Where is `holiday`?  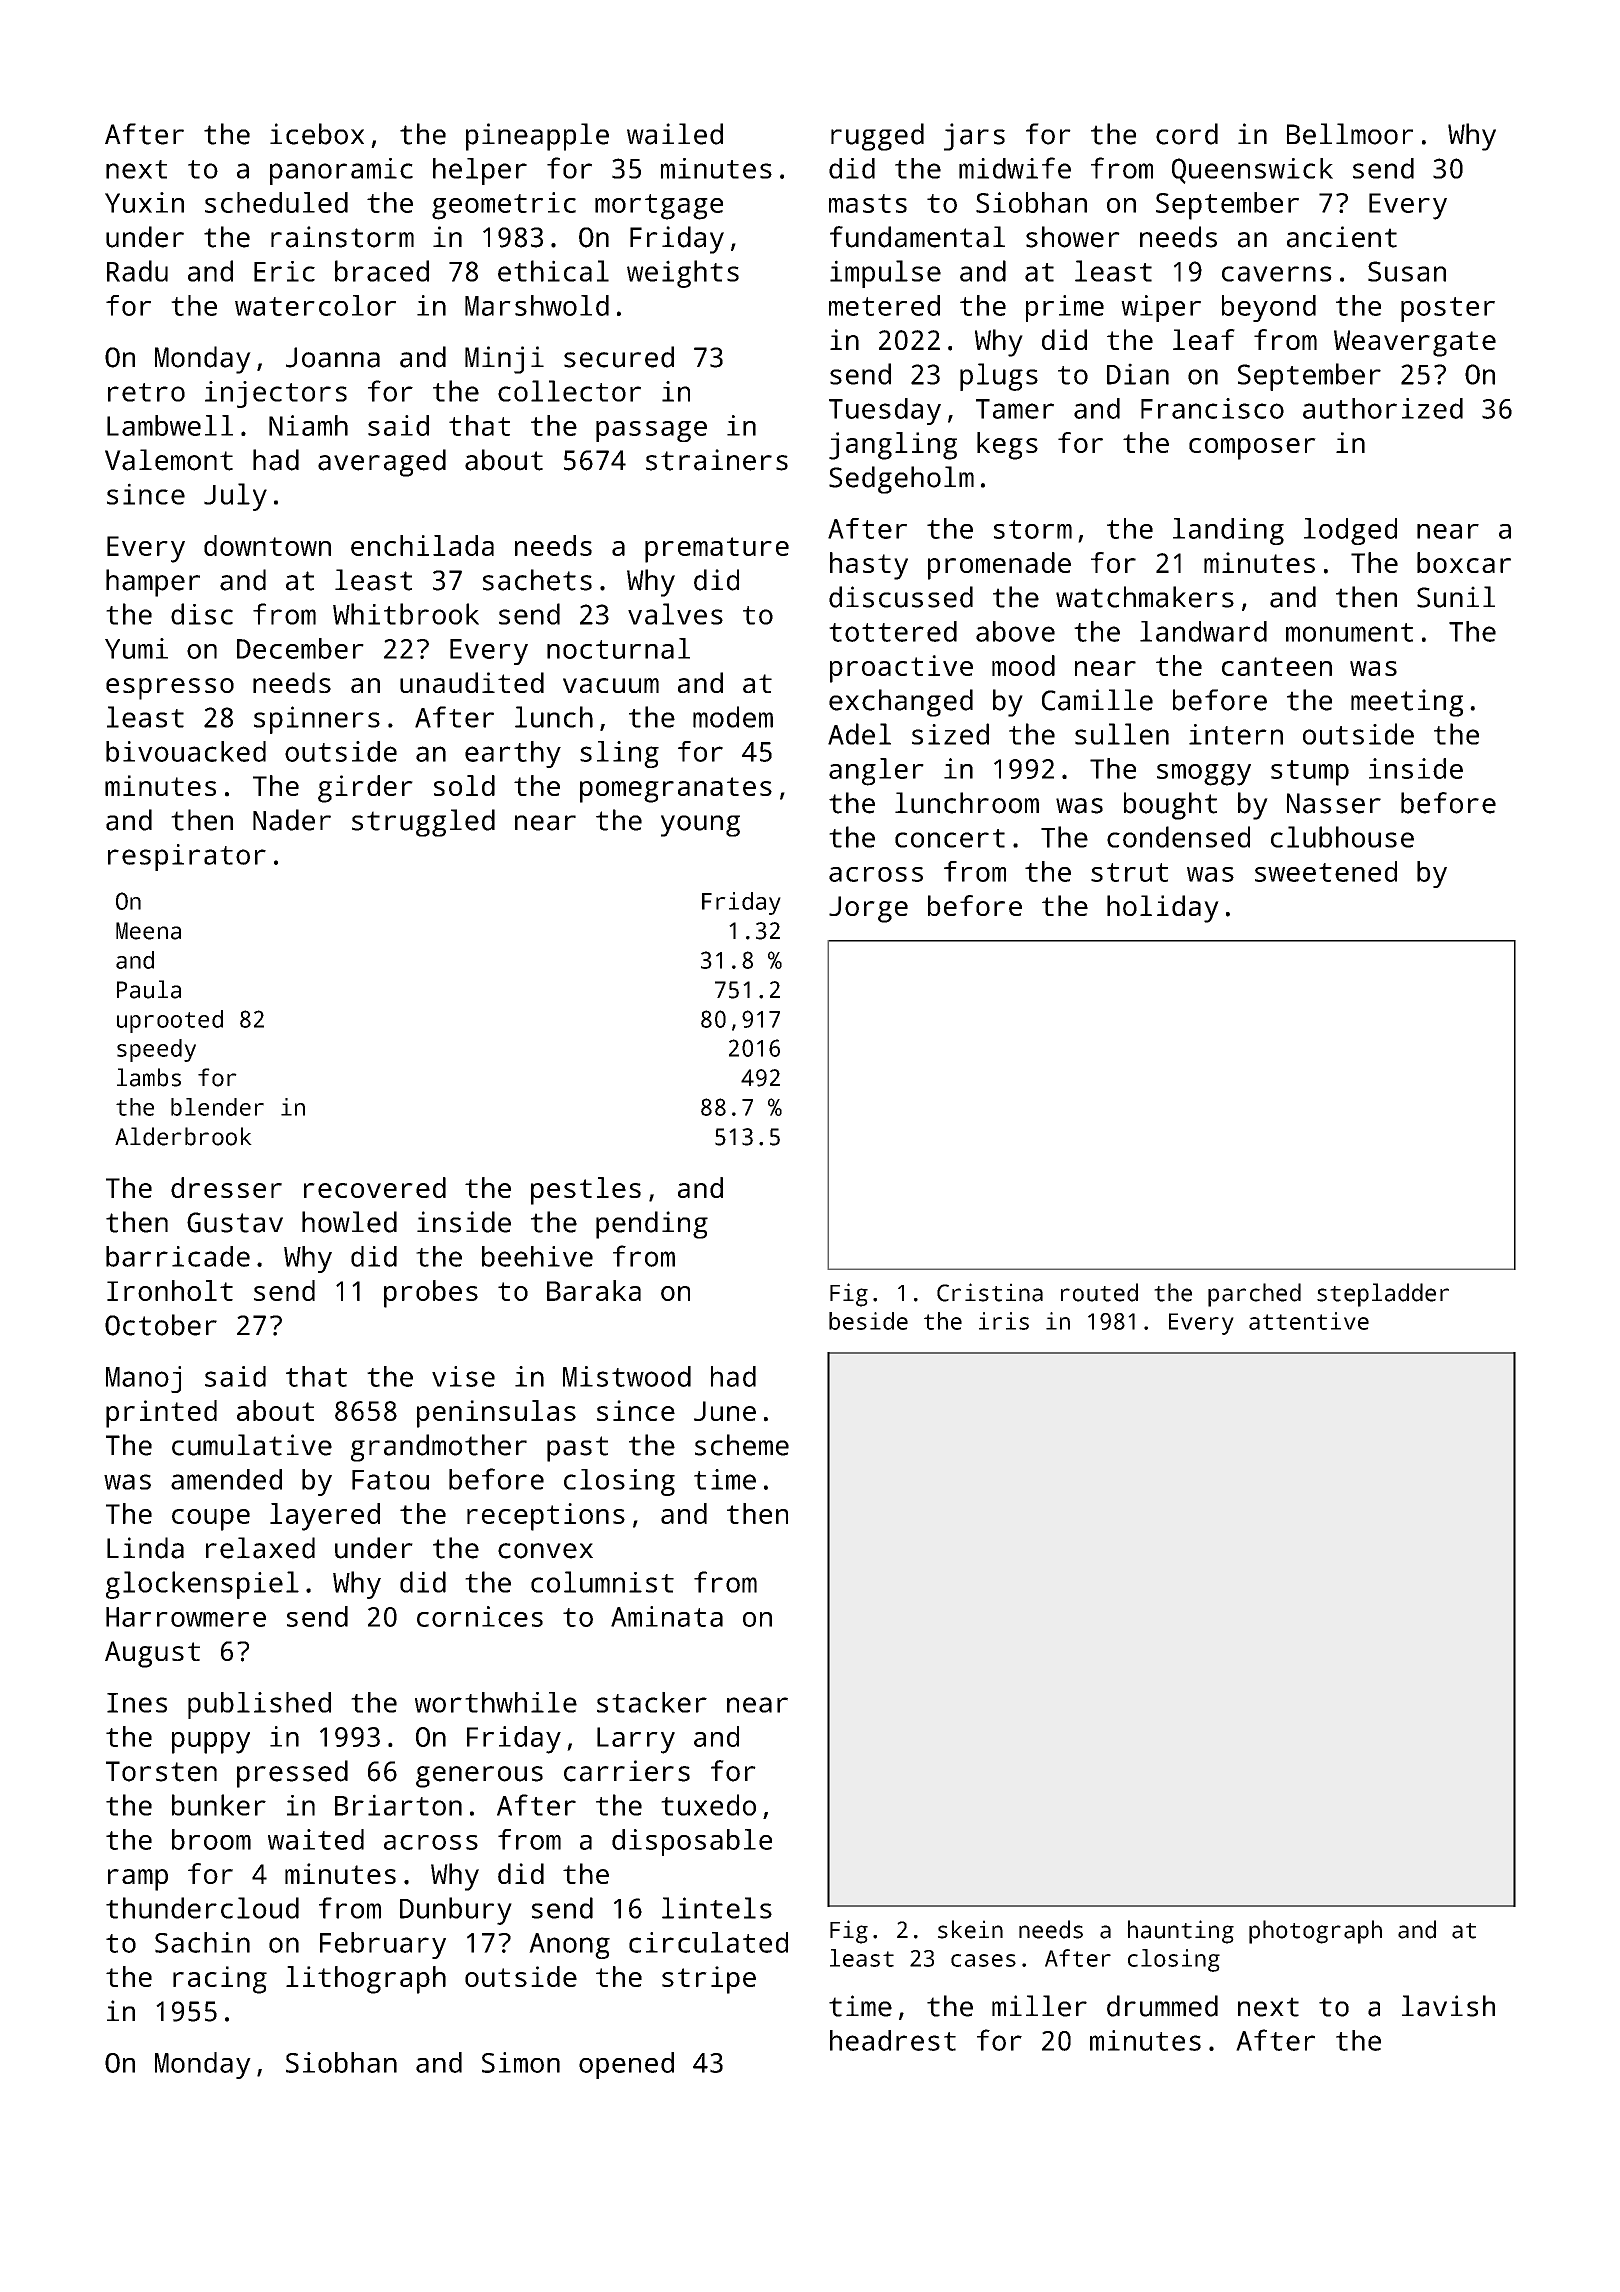
holiday is located at coordinates (1163, 909).
